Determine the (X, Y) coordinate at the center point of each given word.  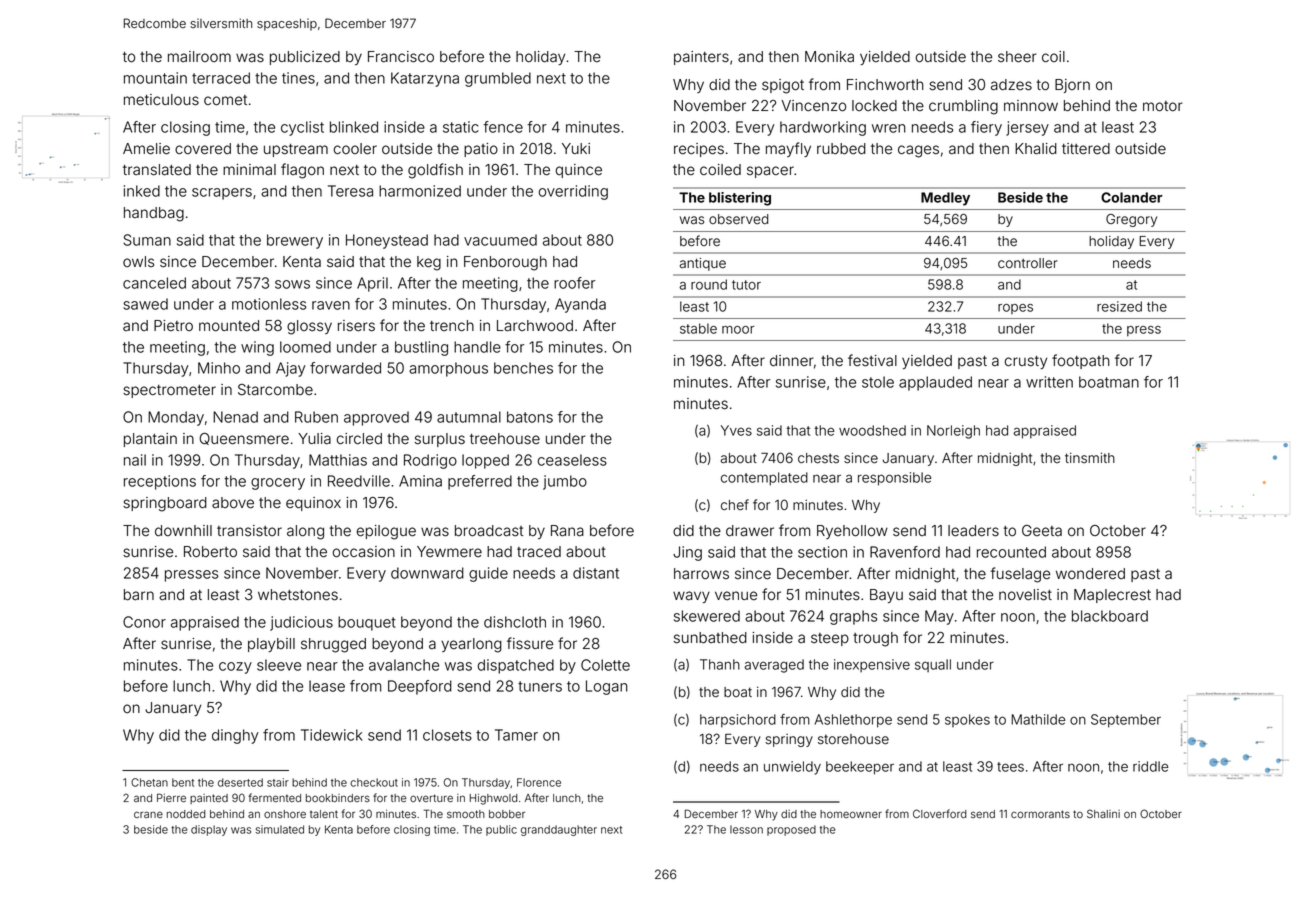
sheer (1017, 57)
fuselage (1020, 575)
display (209, 830)
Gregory (1131, 220)
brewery (295, 241)
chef (735, 505)
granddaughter (559, 830)
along (305, 532)
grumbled (498, 79)
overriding (573, 192)
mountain (155, 78)
